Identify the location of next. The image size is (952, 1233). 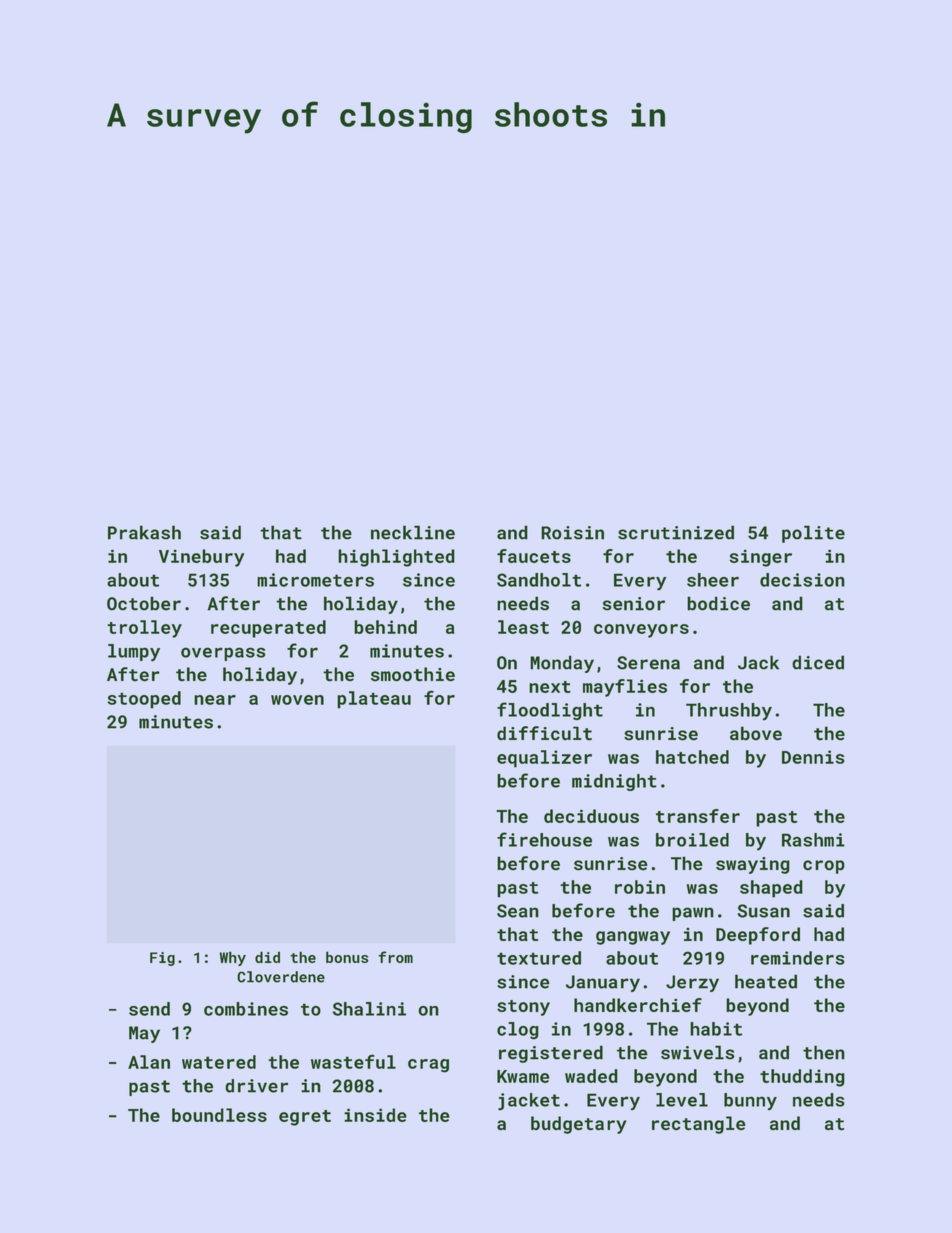
(550, 687).
